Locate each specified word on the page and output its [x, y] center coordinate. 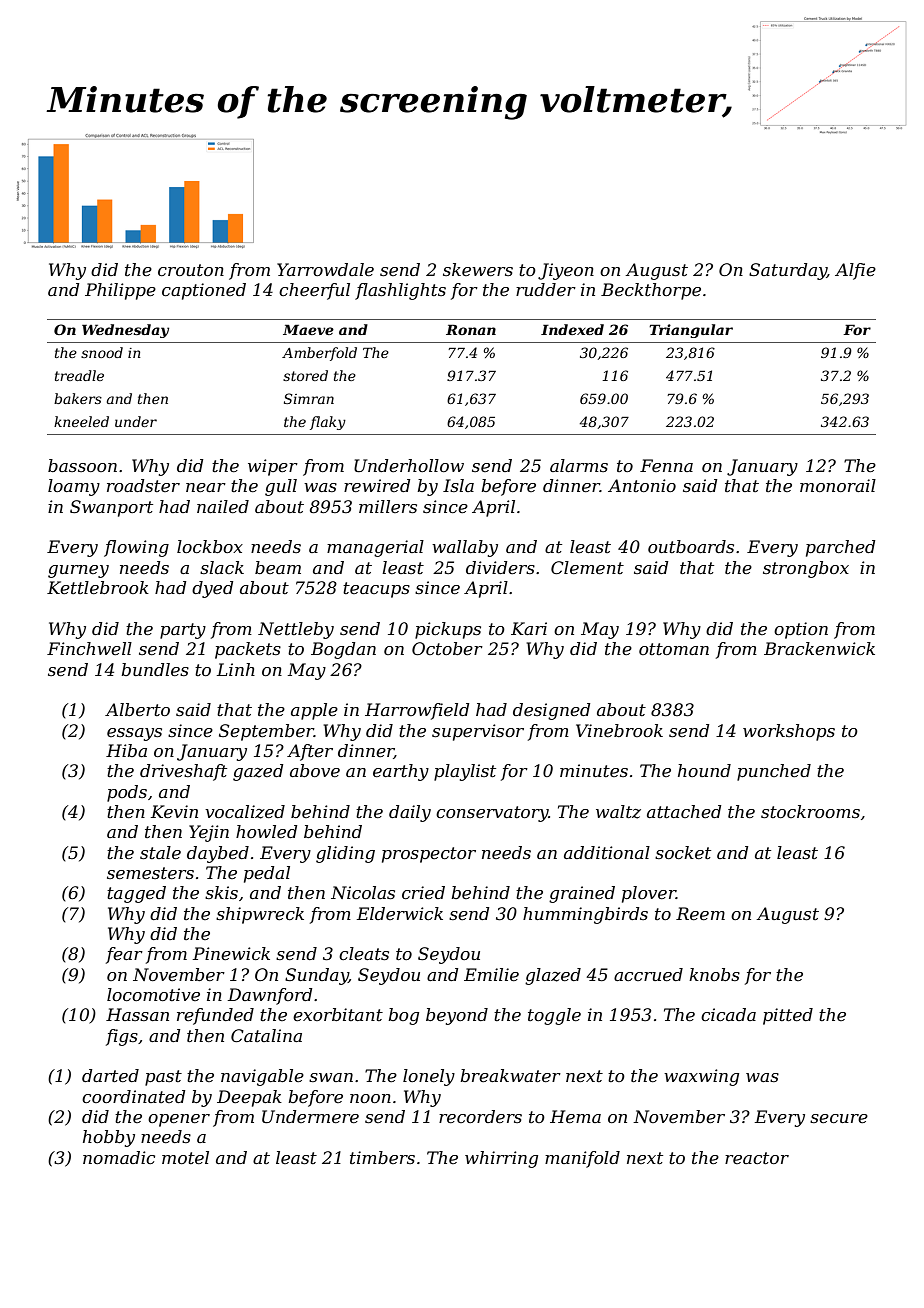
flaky [328, 423]
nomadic [119, 1157]
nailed [223, 506]
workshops [789, 732]
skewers [478, 269]
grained [582, 894]
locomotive [153, 994]
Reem [700, 913]
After [310, 752]
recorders [480, 1116]
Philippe [120, 291]
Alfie [855, 271]
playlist [465, 772]
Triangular [691, 331]
